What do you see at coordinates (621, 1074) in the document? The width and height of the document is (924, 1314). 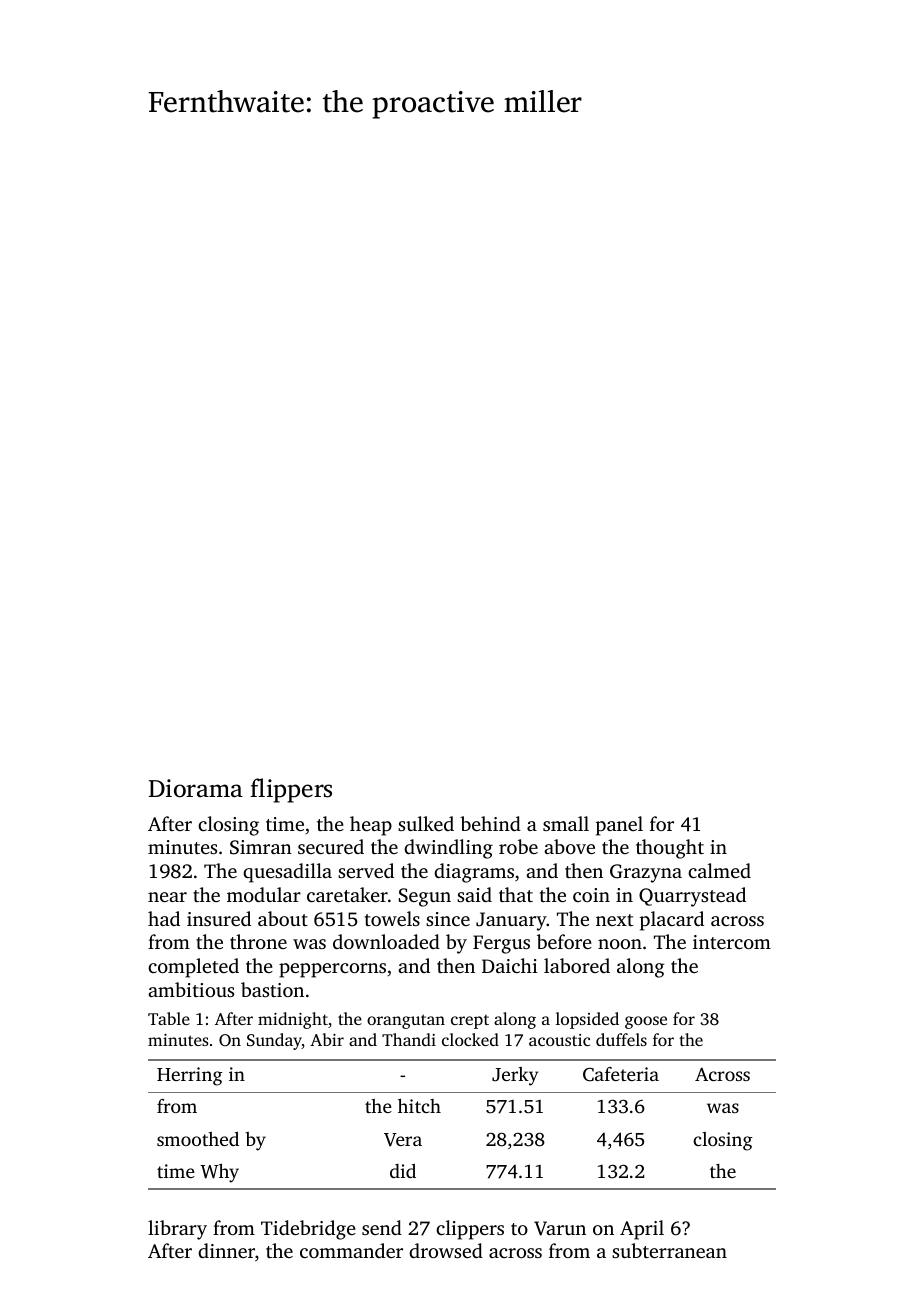 I see `Cafeteria` at bounding box center [621, 1074].
